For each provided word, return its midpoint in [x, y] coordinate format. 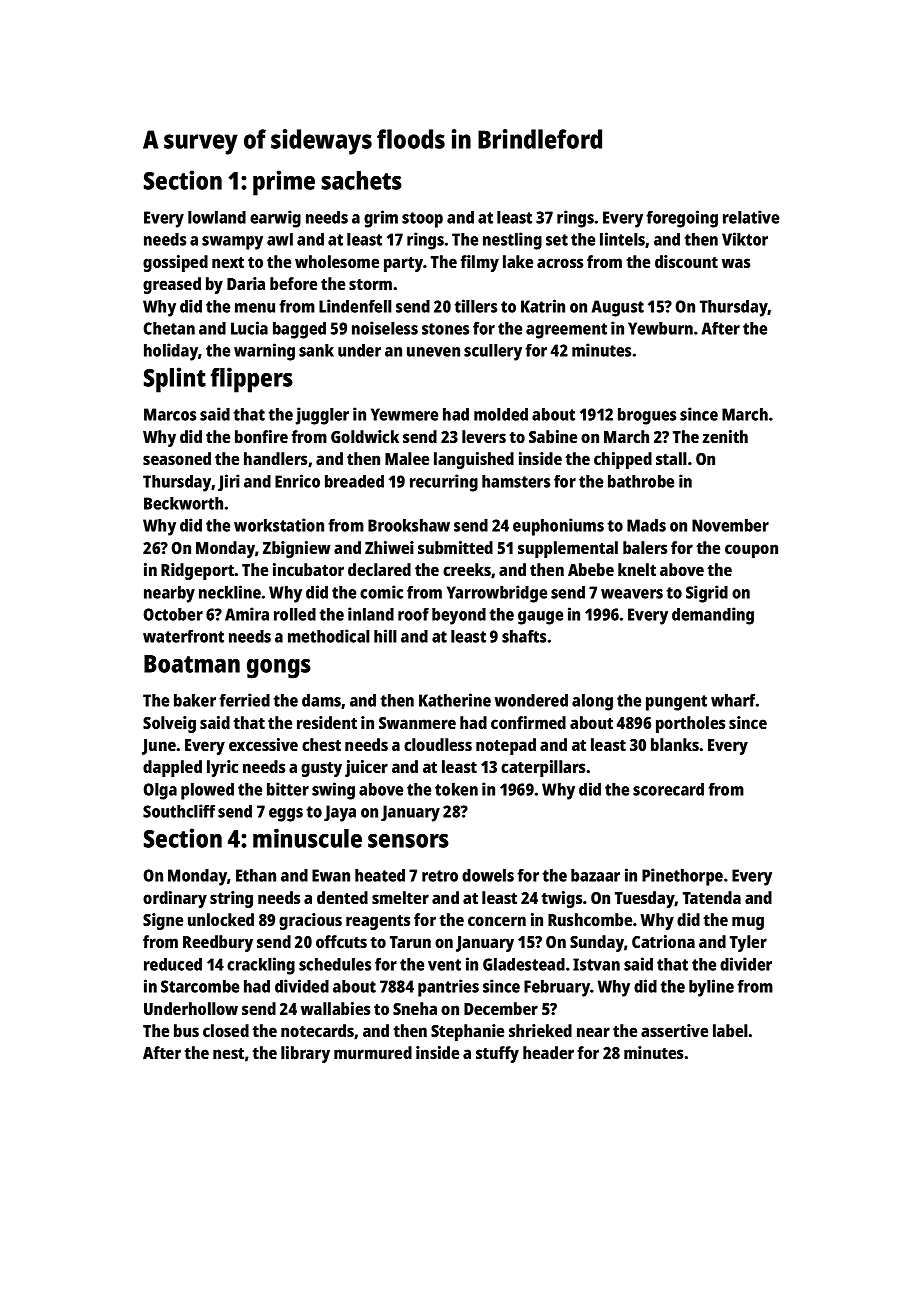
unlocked [221, 919]
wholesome [337, 261]
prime [284, 183]
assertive [674, 1030]
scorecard [668, 789]
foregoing [682, 219]
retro [440, 876]
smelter [400, 897]
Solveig [169, 724]
